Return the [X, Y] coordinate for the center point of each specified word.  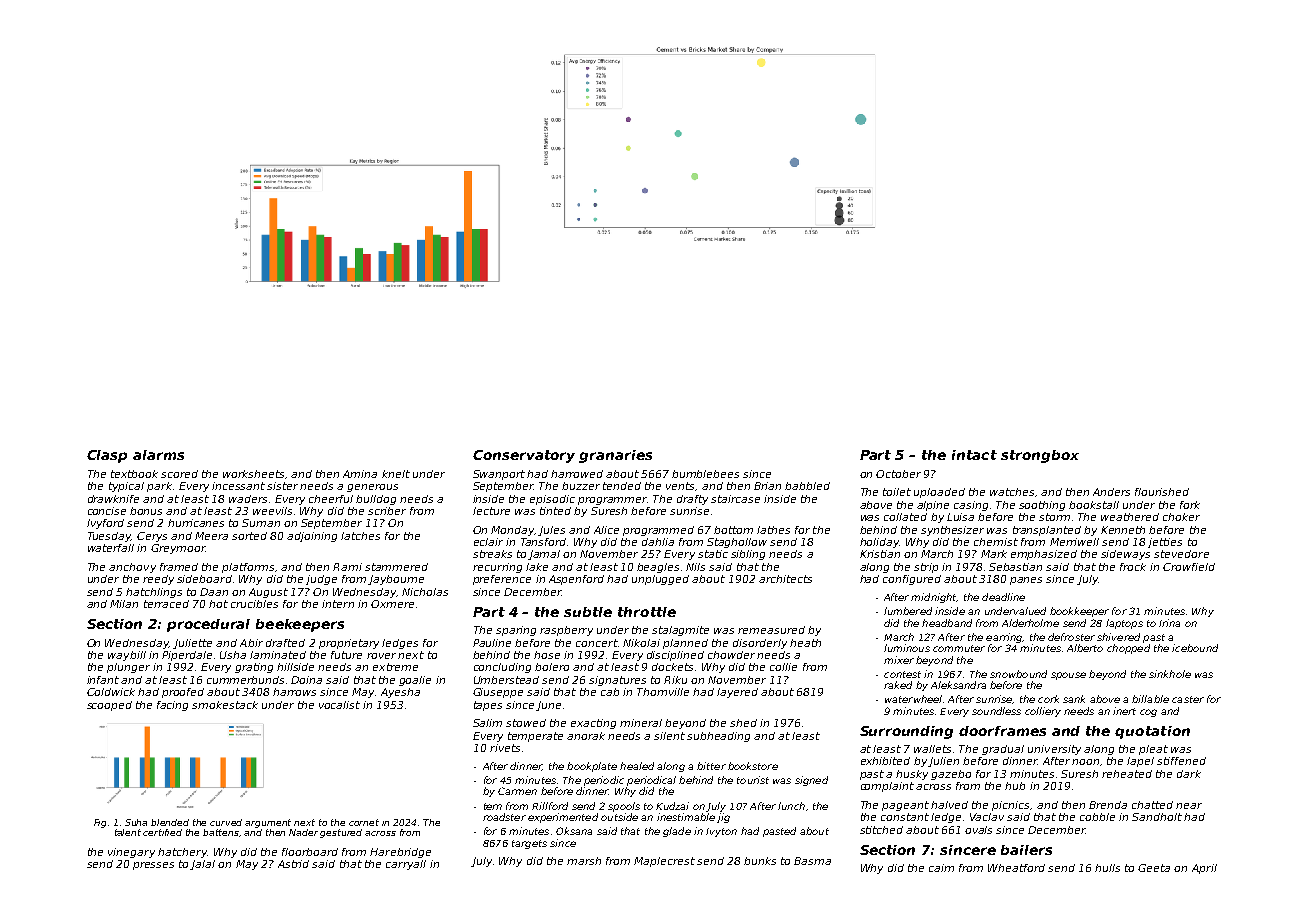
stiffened [1181, 761]
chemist [996, 542]
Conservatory [524, 456]
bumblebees [705, 474]
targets [529, 844]
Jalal [202, 865]
